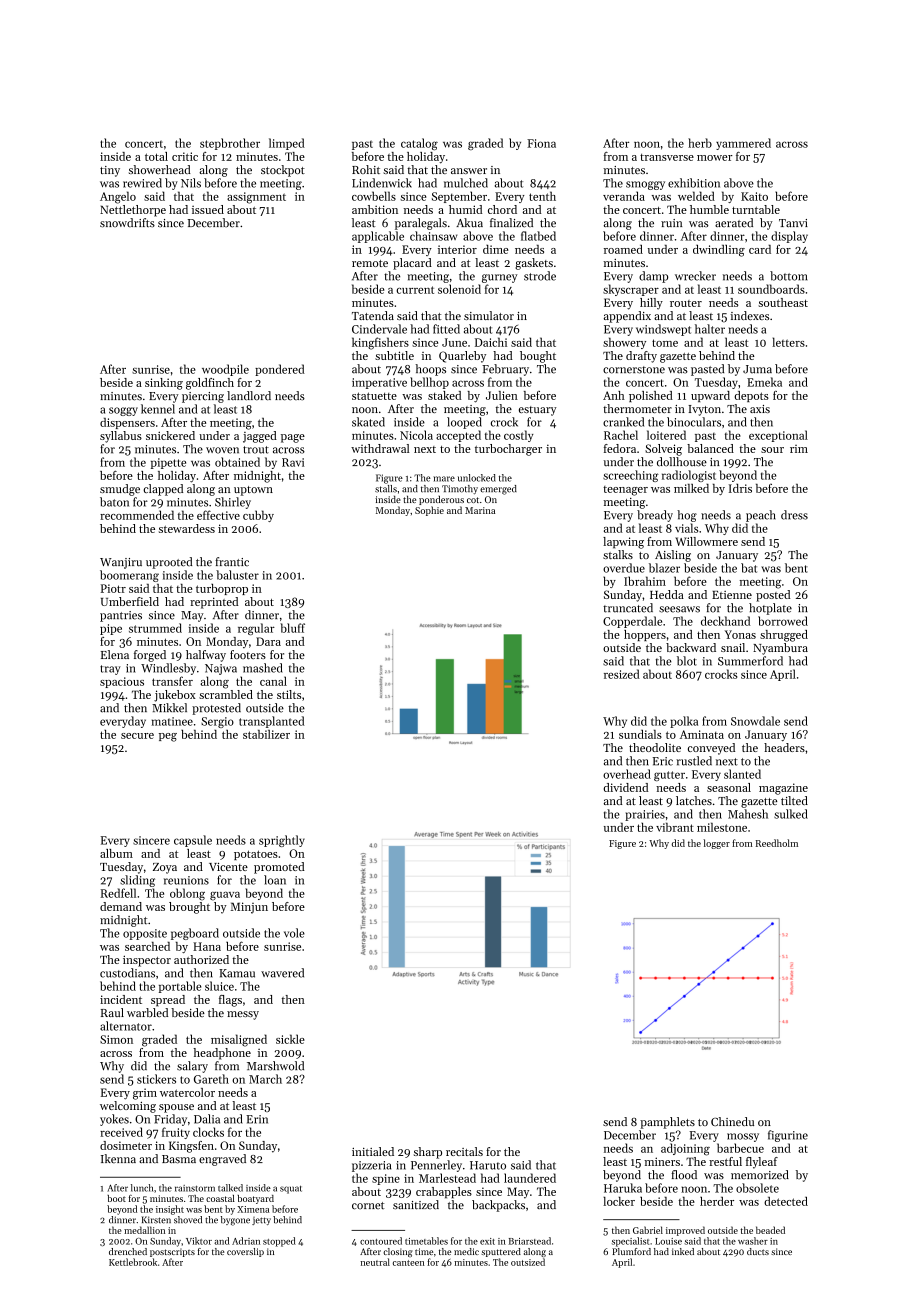 This screenshot has width=908, height=1316. I want to click on headers, so click(784, 747).
